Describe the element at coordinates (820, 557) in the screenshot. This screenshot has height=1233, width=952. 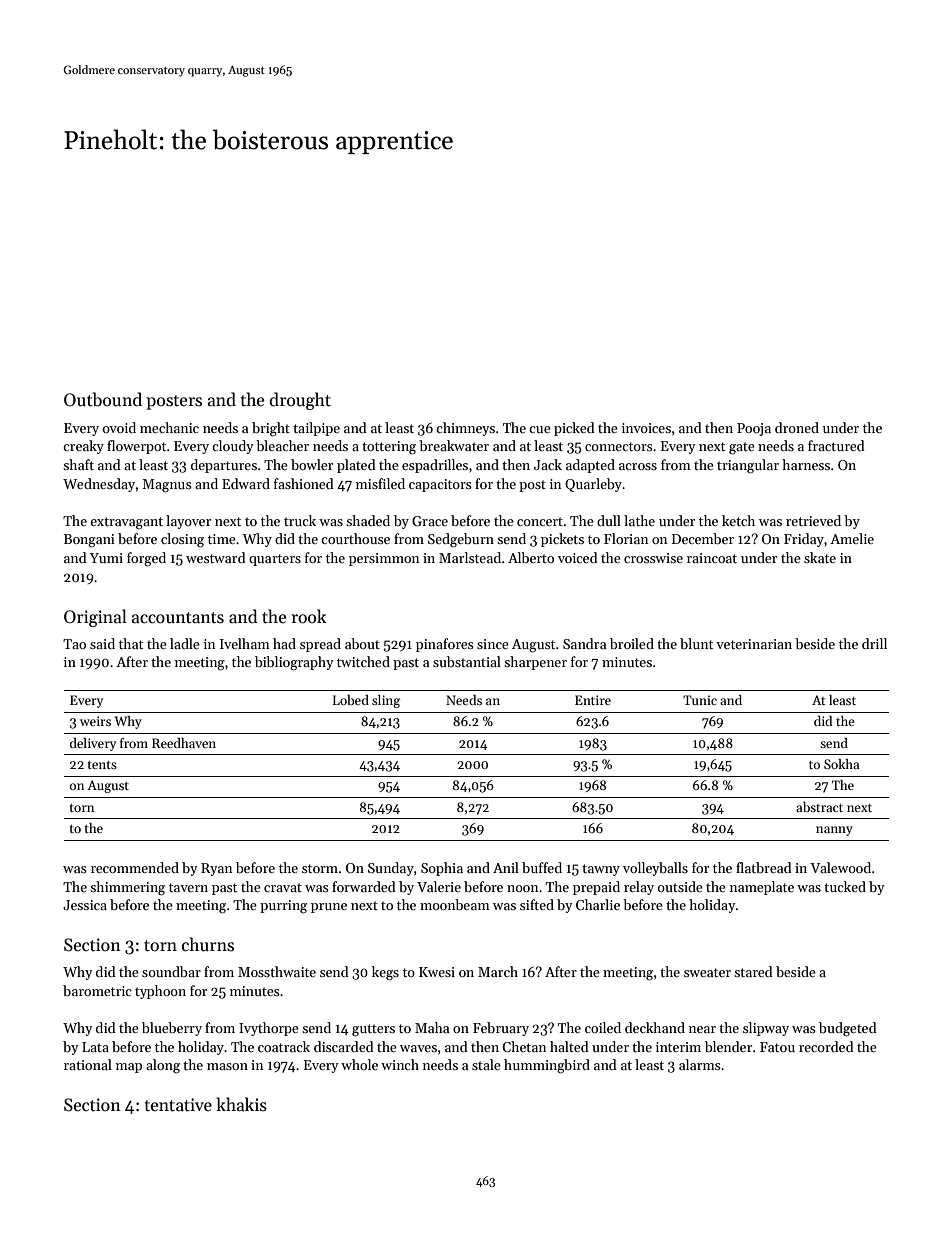
I see `skate` at that location.
